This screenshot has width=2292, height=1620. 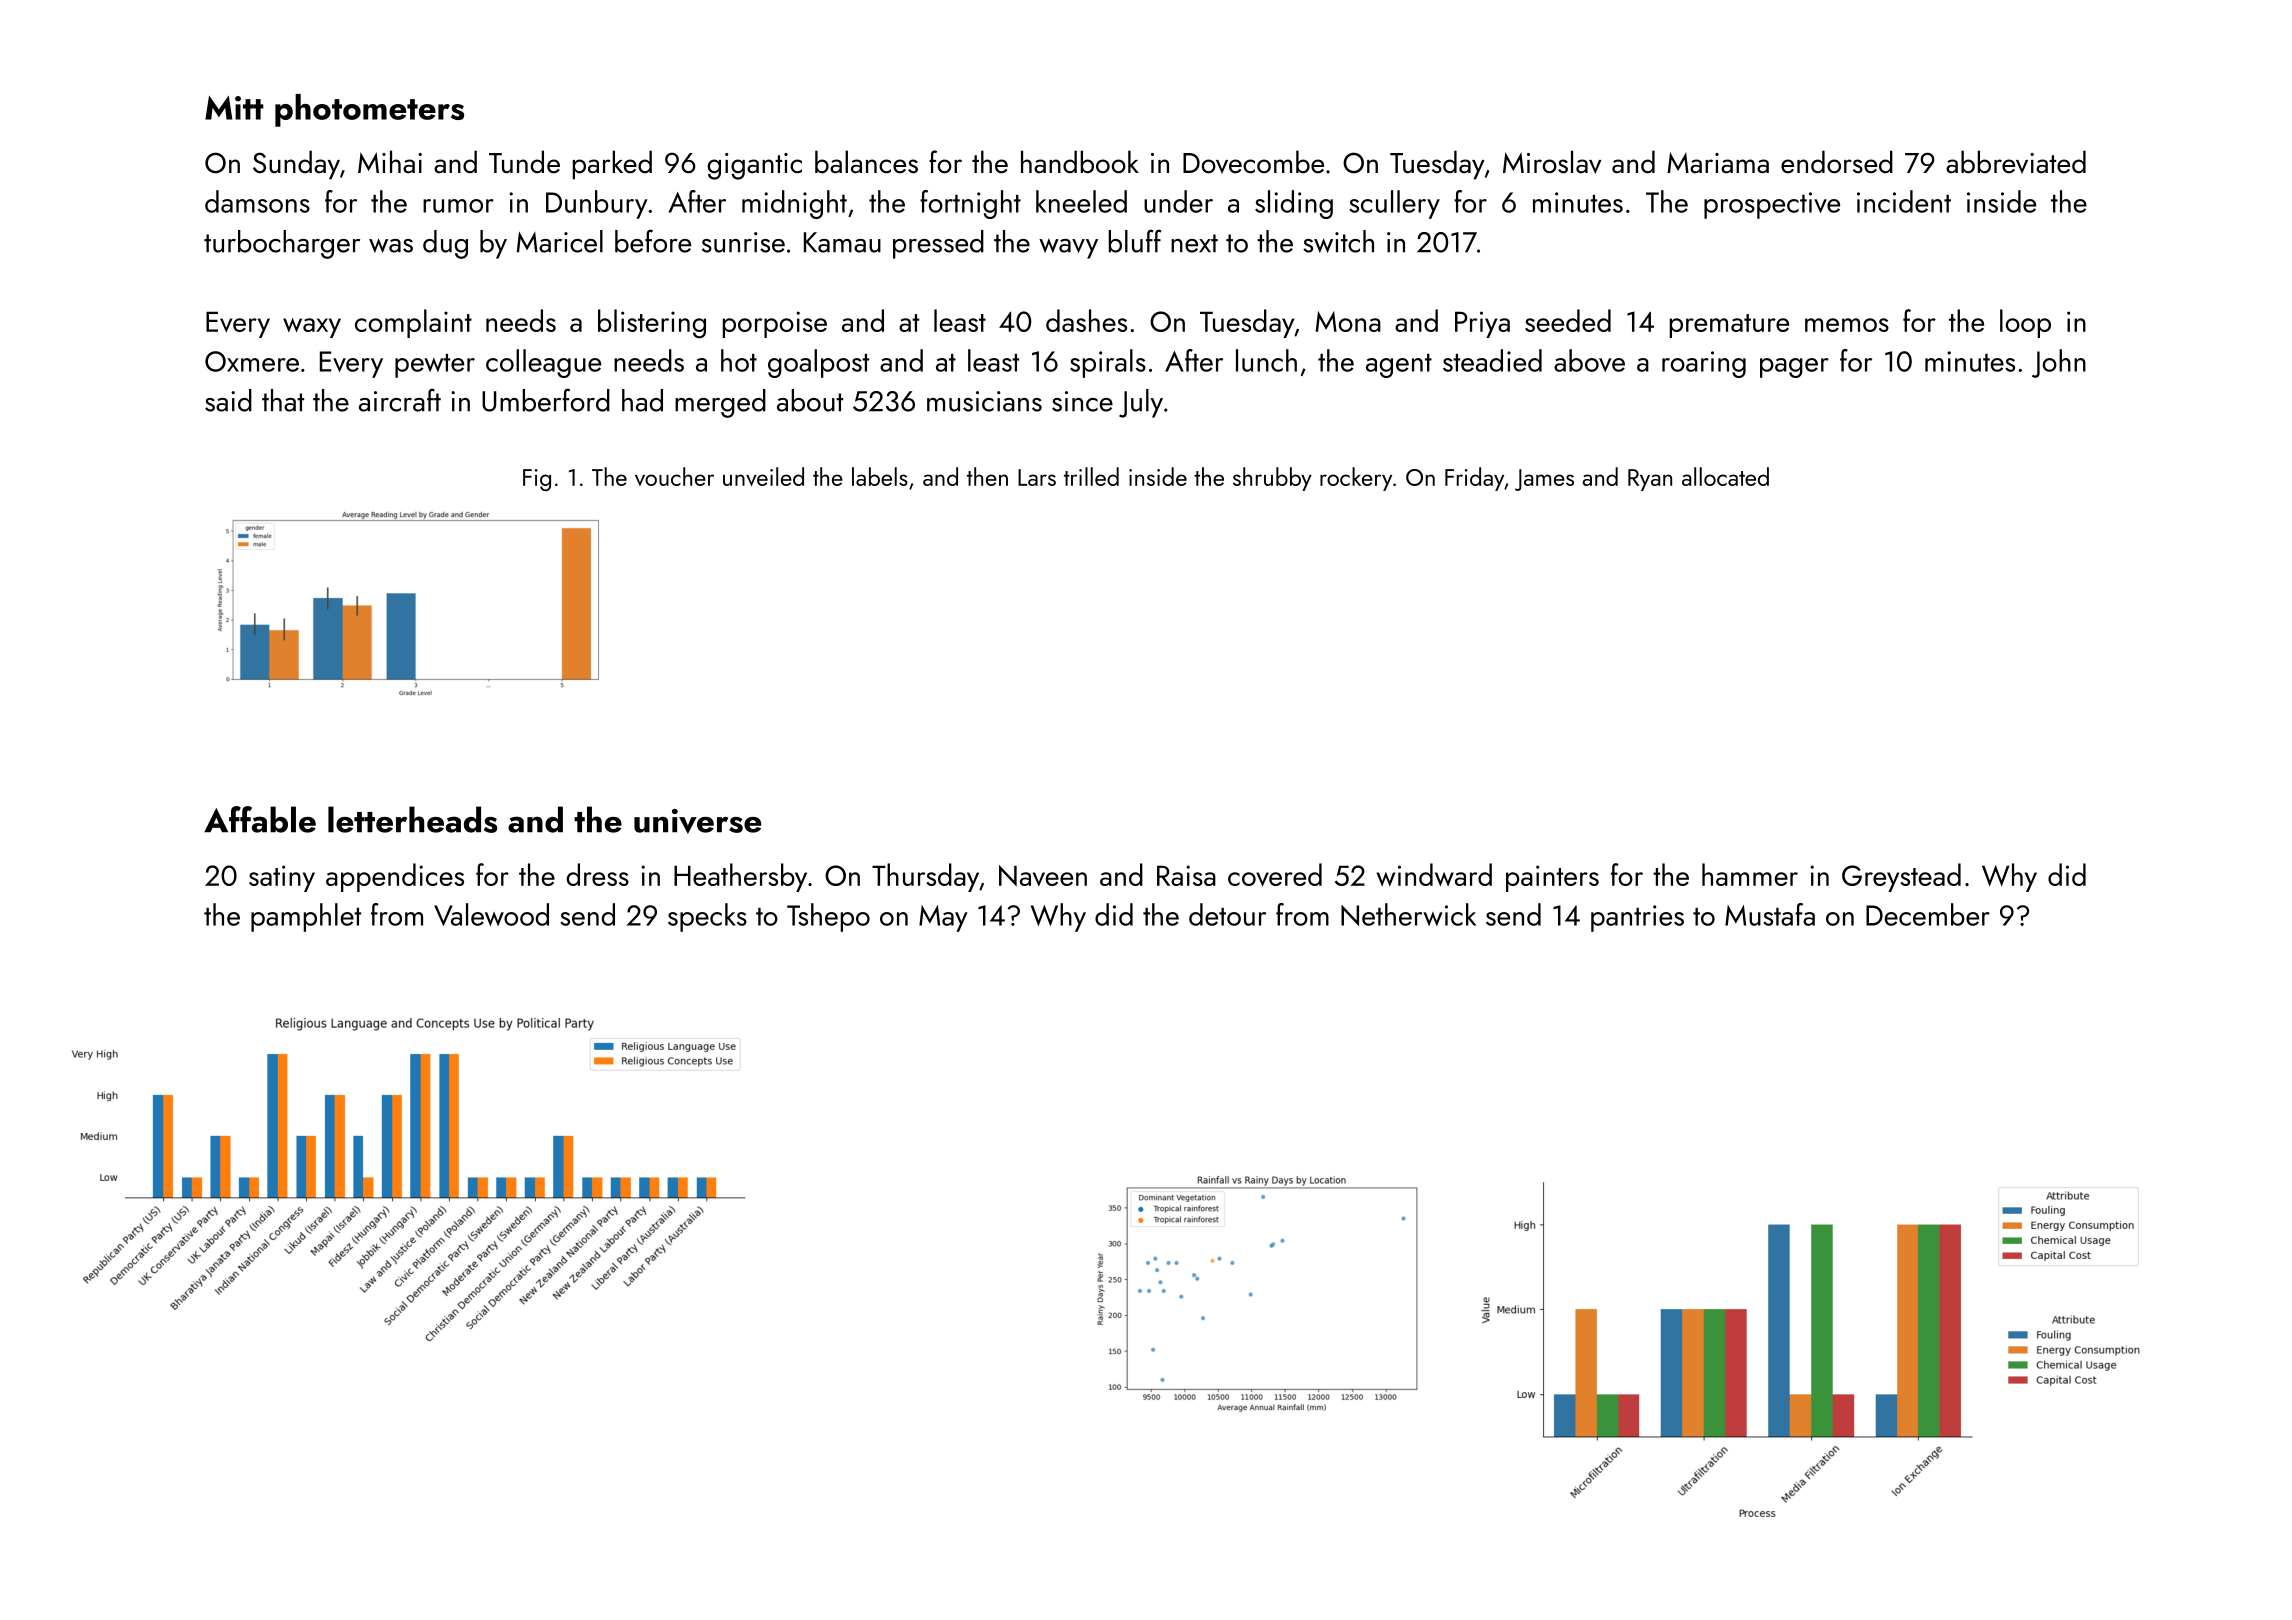 What do you see at coordinates (674, 476) in the screenshot?
I see `voucher` at bounding box center [674, 476].
